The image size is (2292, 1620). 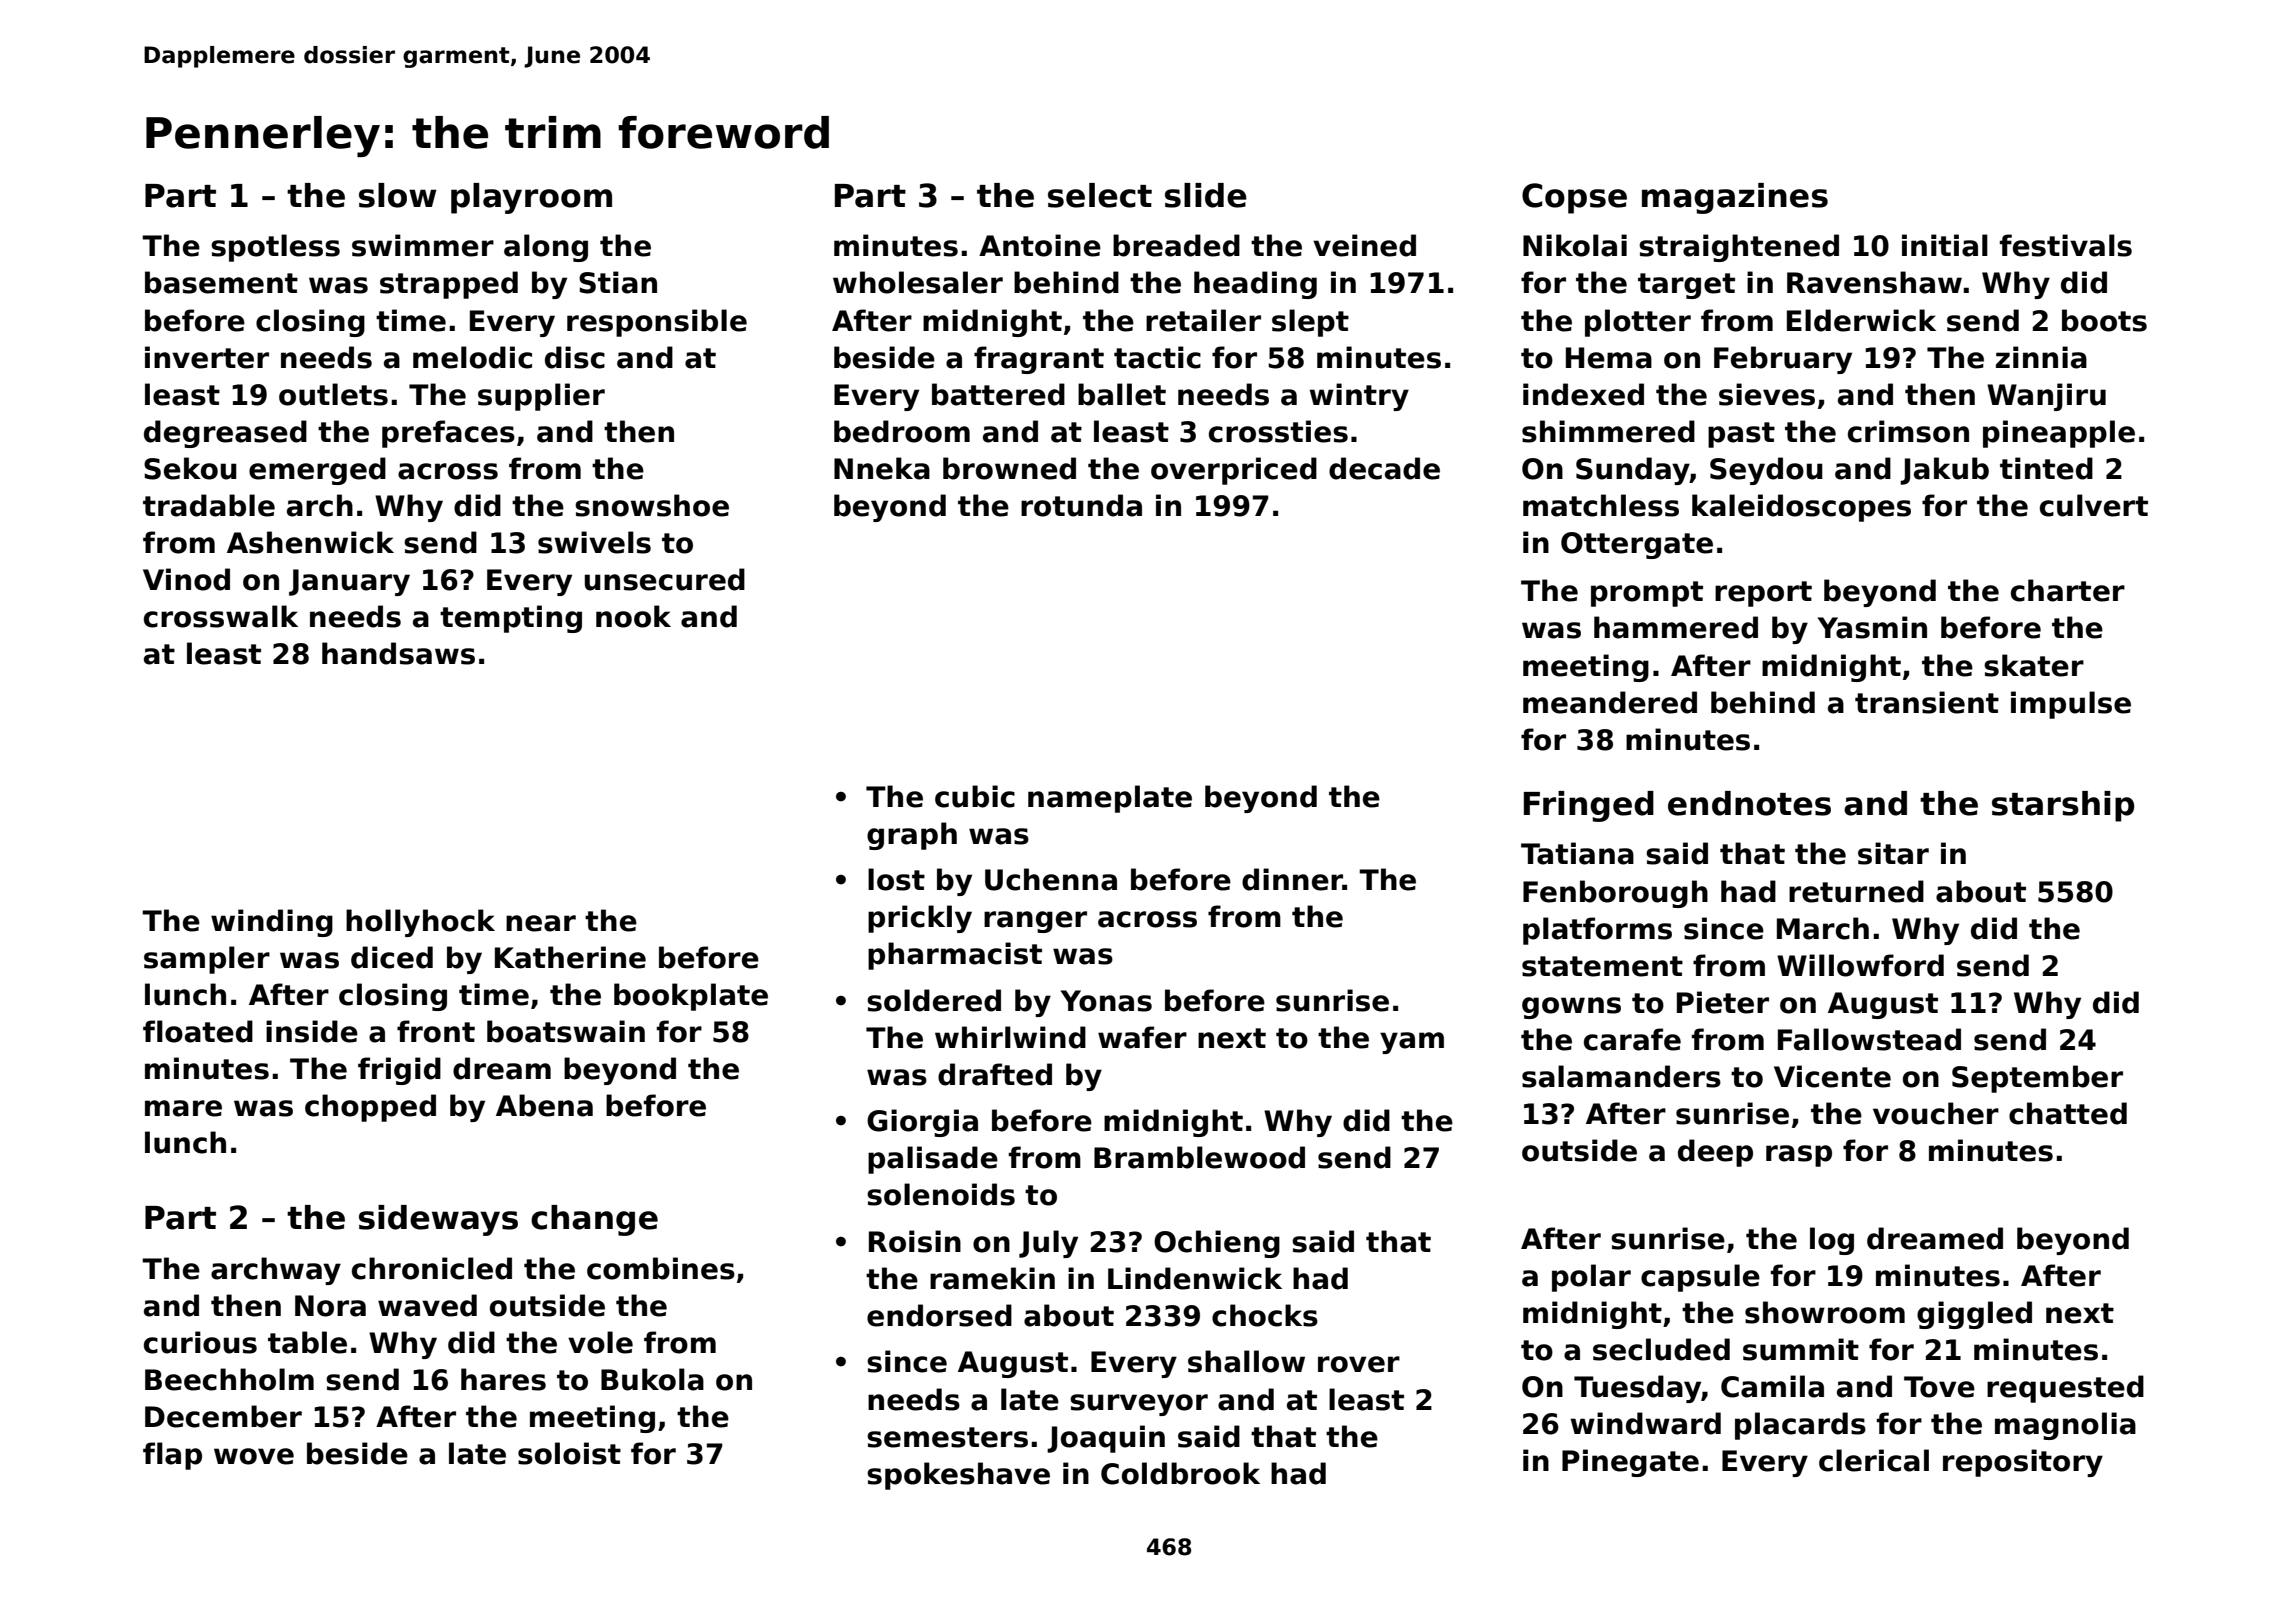 I want to click on magazines, so click(x=1735, y=198).
